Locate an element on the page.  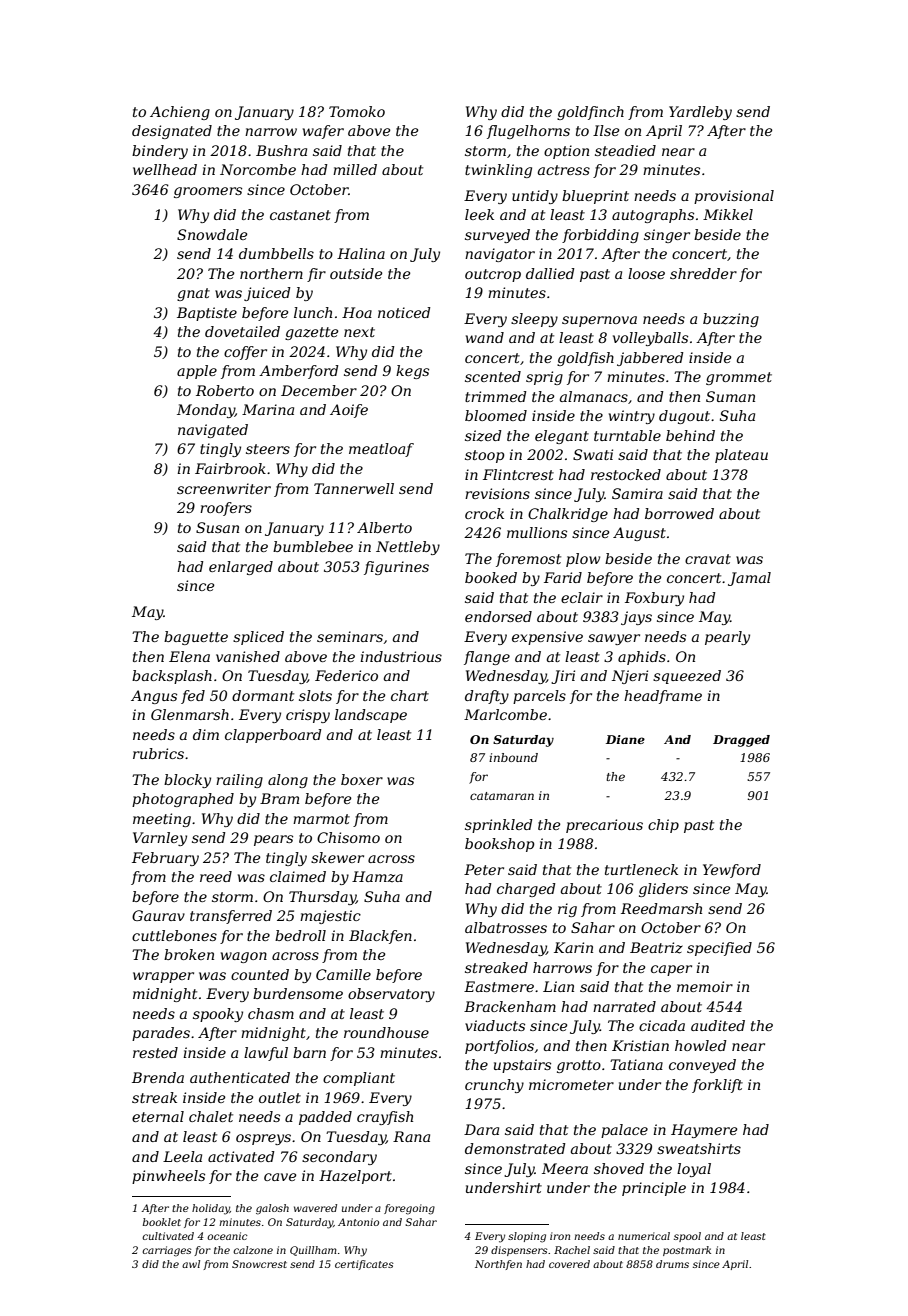
wellhead is located at coordinates (165, 169).
